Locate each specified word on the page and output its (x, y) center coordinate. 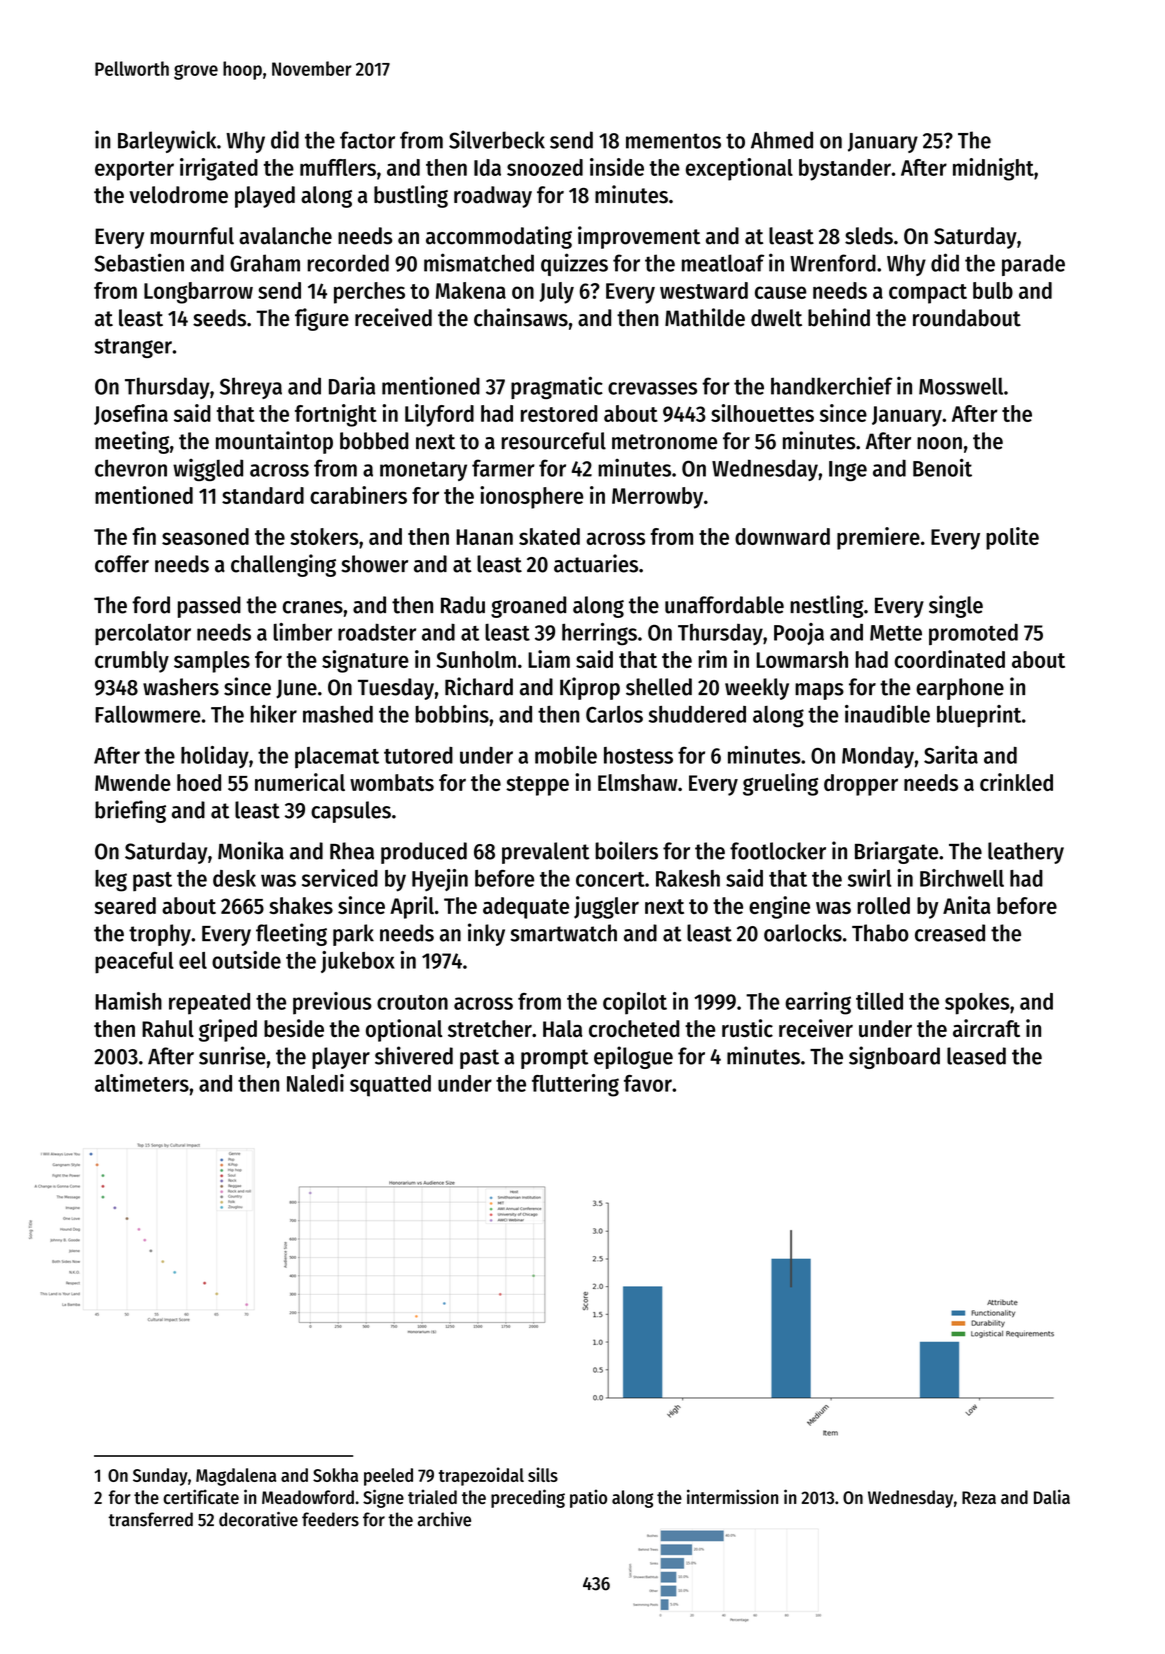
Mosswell (961, 386)
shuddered (697, 714)
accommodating (499, 237)
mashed (338, 714)
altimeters (142, 1083)
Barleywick (167, 141)
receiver (816, 1028)
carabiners (358, 495)
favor (648, 1083)
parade (1033, 265)
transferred (150, 1519)
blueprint (979, 716)
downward (782, 536)
